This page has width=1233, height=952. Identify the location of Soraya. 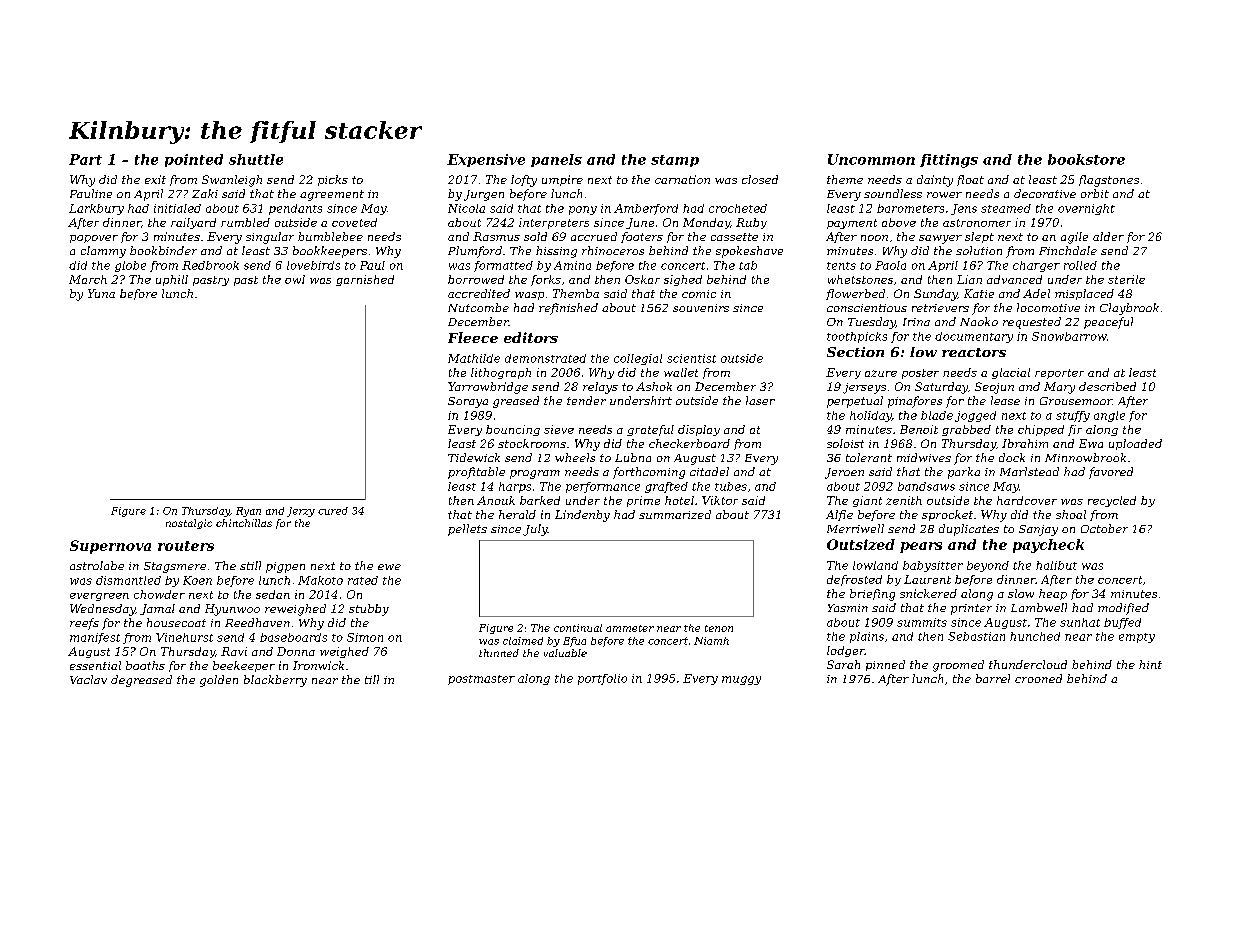
(468, 402).
